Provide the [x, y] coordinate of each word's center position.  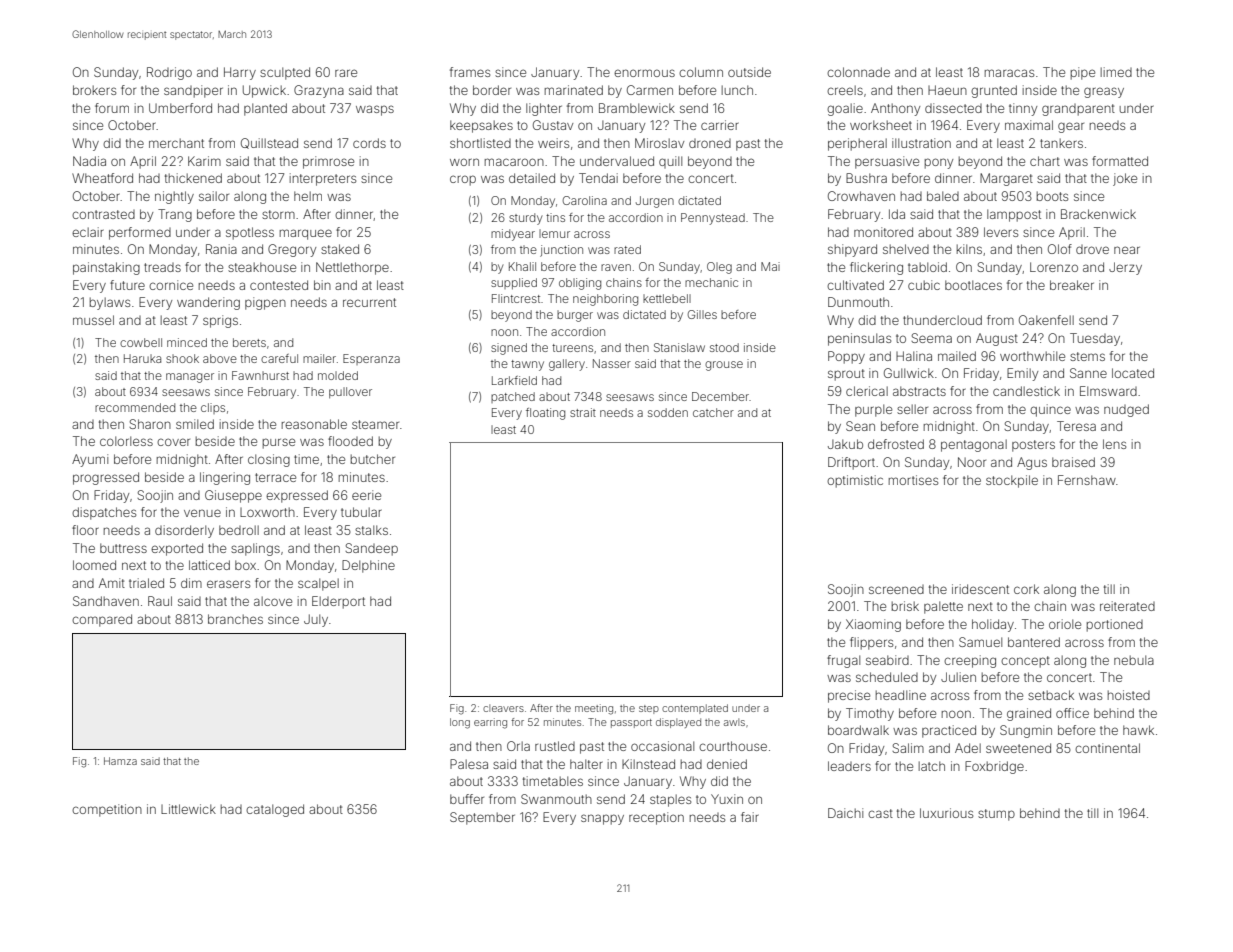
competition [107, 810]
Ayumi [90, 460]
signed [509, 349]
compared [102, 620]
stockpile [1012, 481]
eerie [366, 495]
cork [1026, 589]
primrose [328, 162]
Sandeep [371, 549]
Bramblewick [637, 108]
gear [1071, 127]
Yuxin [727, 799]
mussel [93, 320]
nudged [1126, 410]
